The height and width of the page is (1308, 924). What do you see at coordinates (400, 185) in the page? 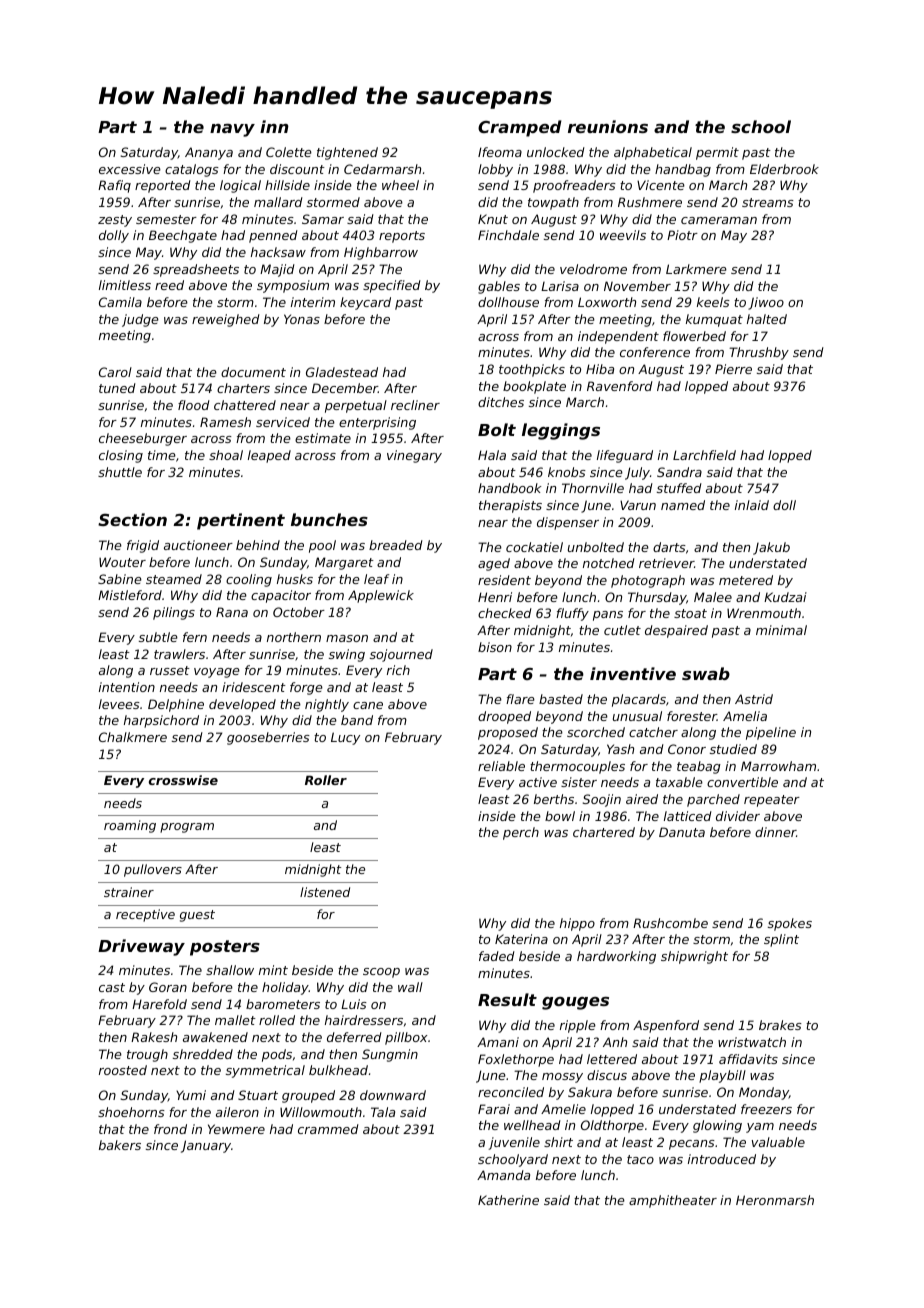
I see `wheel` at bounding box center [400, 185].
